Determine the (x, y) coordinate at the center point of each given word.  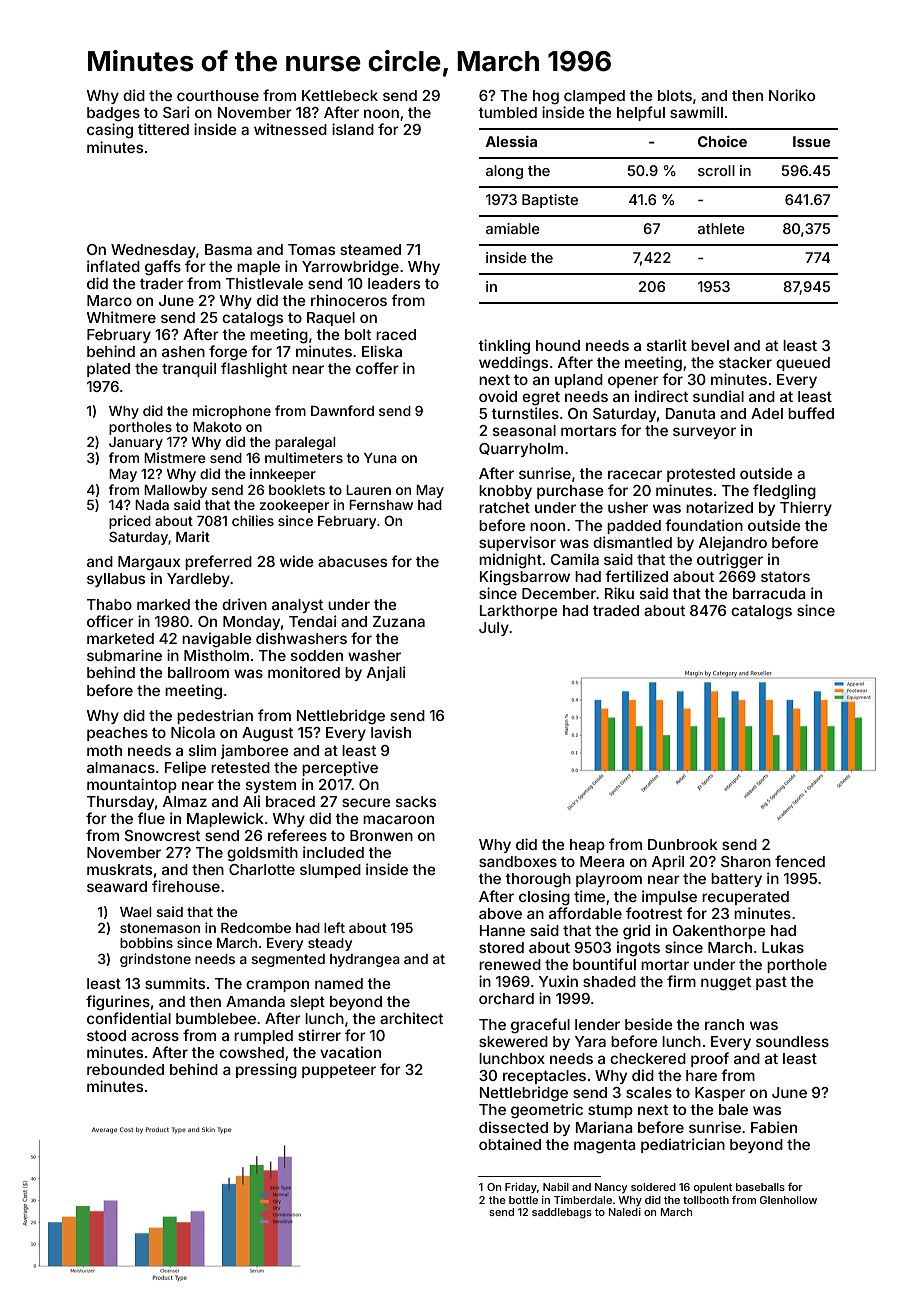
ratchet (504, 507)
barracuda (769, 593)
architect (411, 1018)
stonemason (160, 928)
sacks (416, 801)
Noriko (792, 95)
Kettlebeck (340, 95)
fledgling (784, 492)
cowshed (251, 1052)
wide (297, 561)
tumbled (507, 112)
